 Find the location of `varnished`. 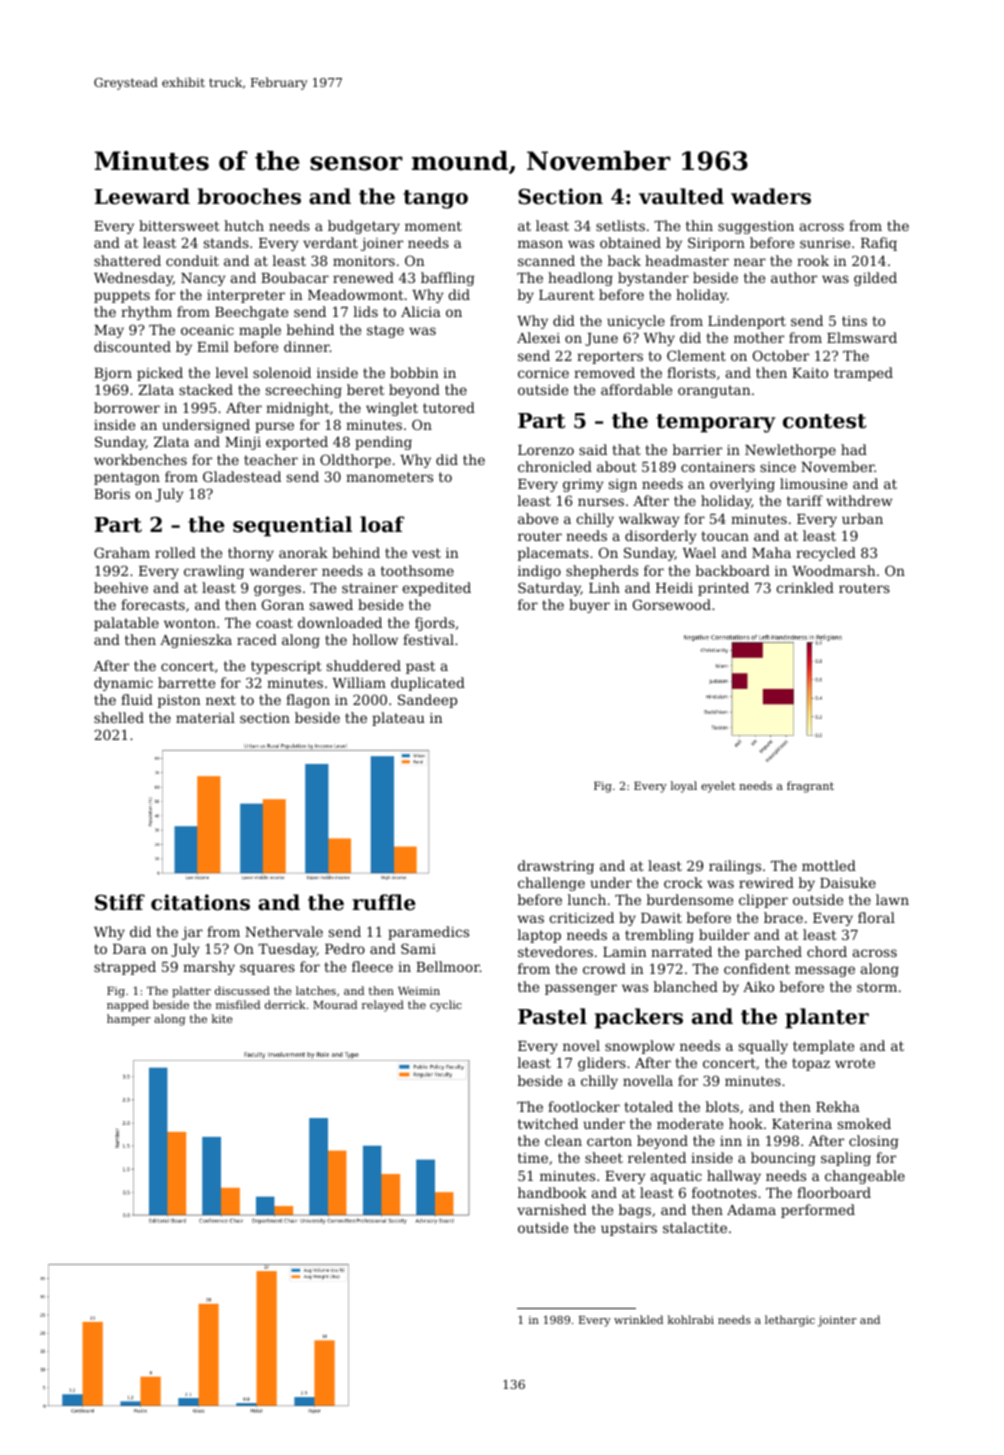

varnished is located at coordinates (551, 1209).
